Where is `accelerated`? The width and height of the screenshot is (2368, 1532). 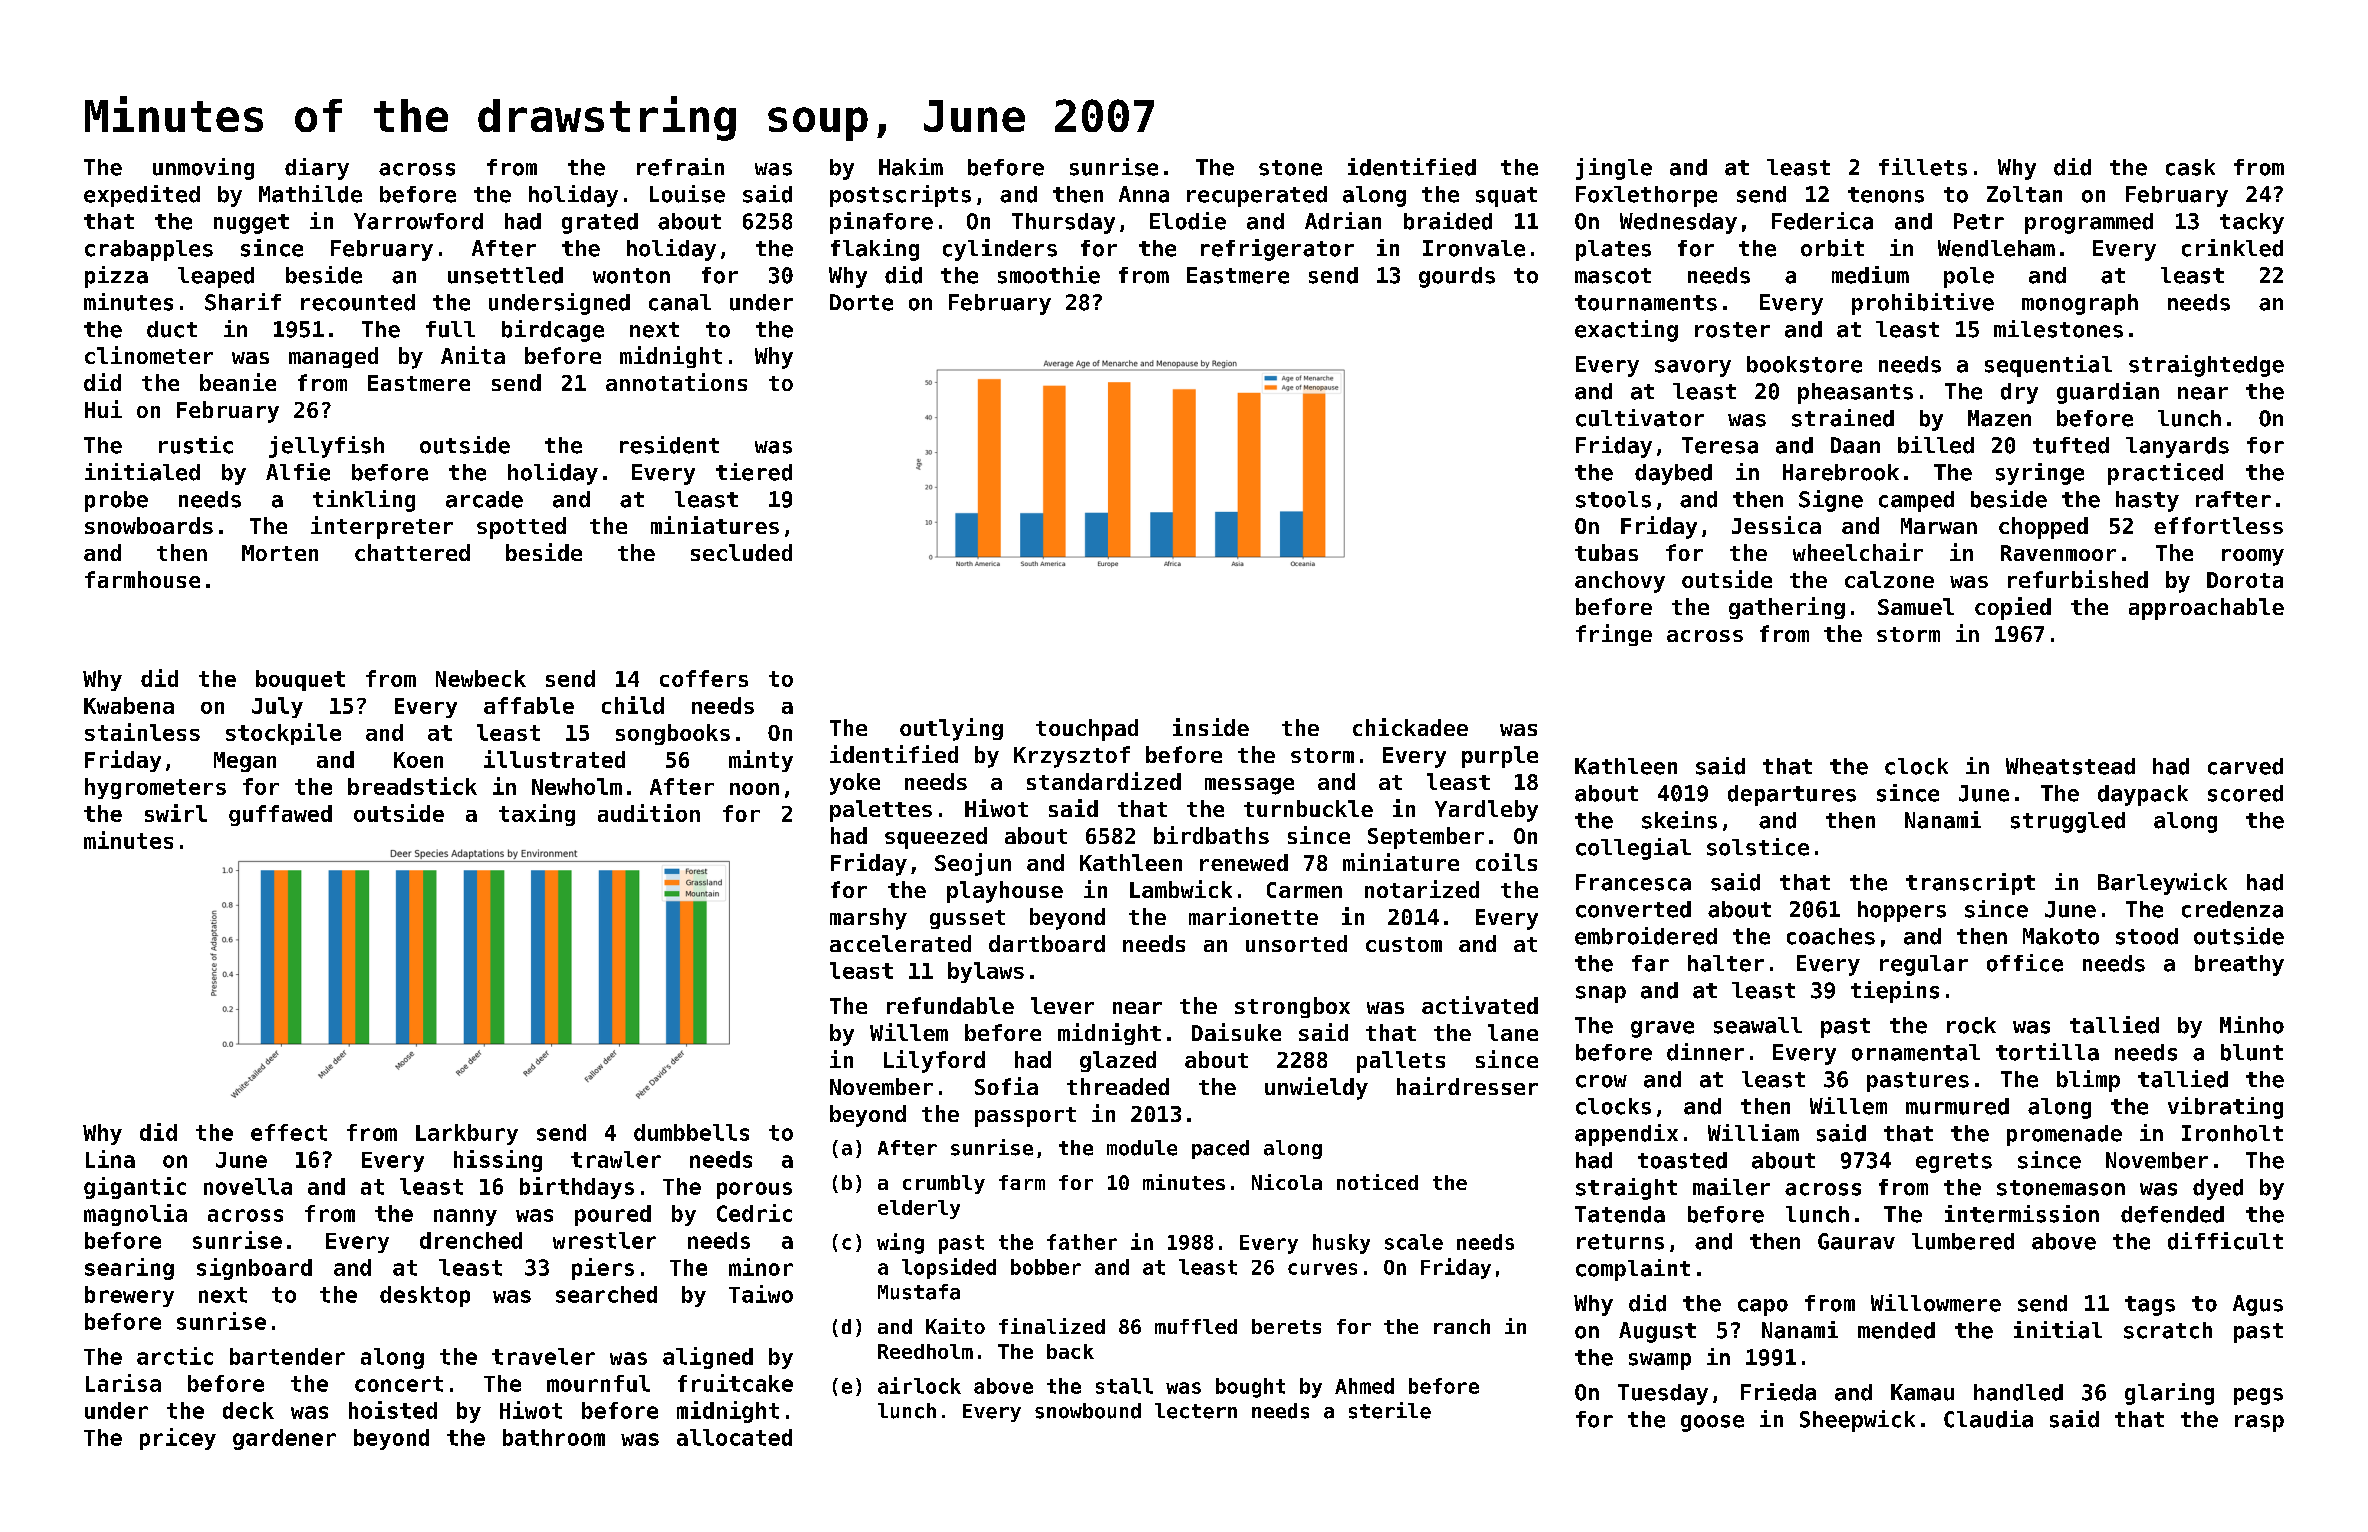 accelerated is located at coordinates (900, 943).
